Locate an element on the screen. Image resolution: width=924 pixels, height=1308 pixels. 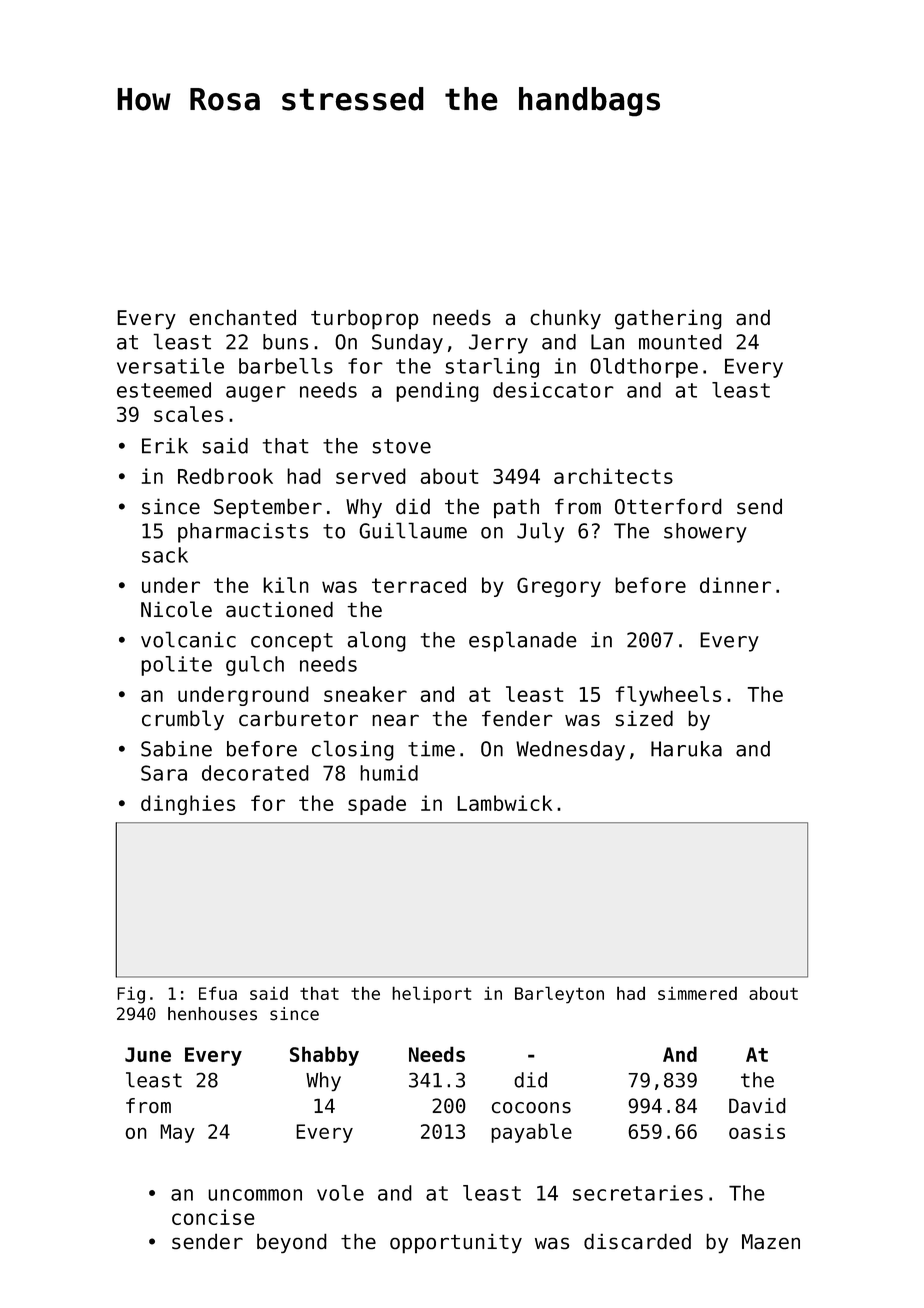
mounted is located at coordinates (680, 342).
